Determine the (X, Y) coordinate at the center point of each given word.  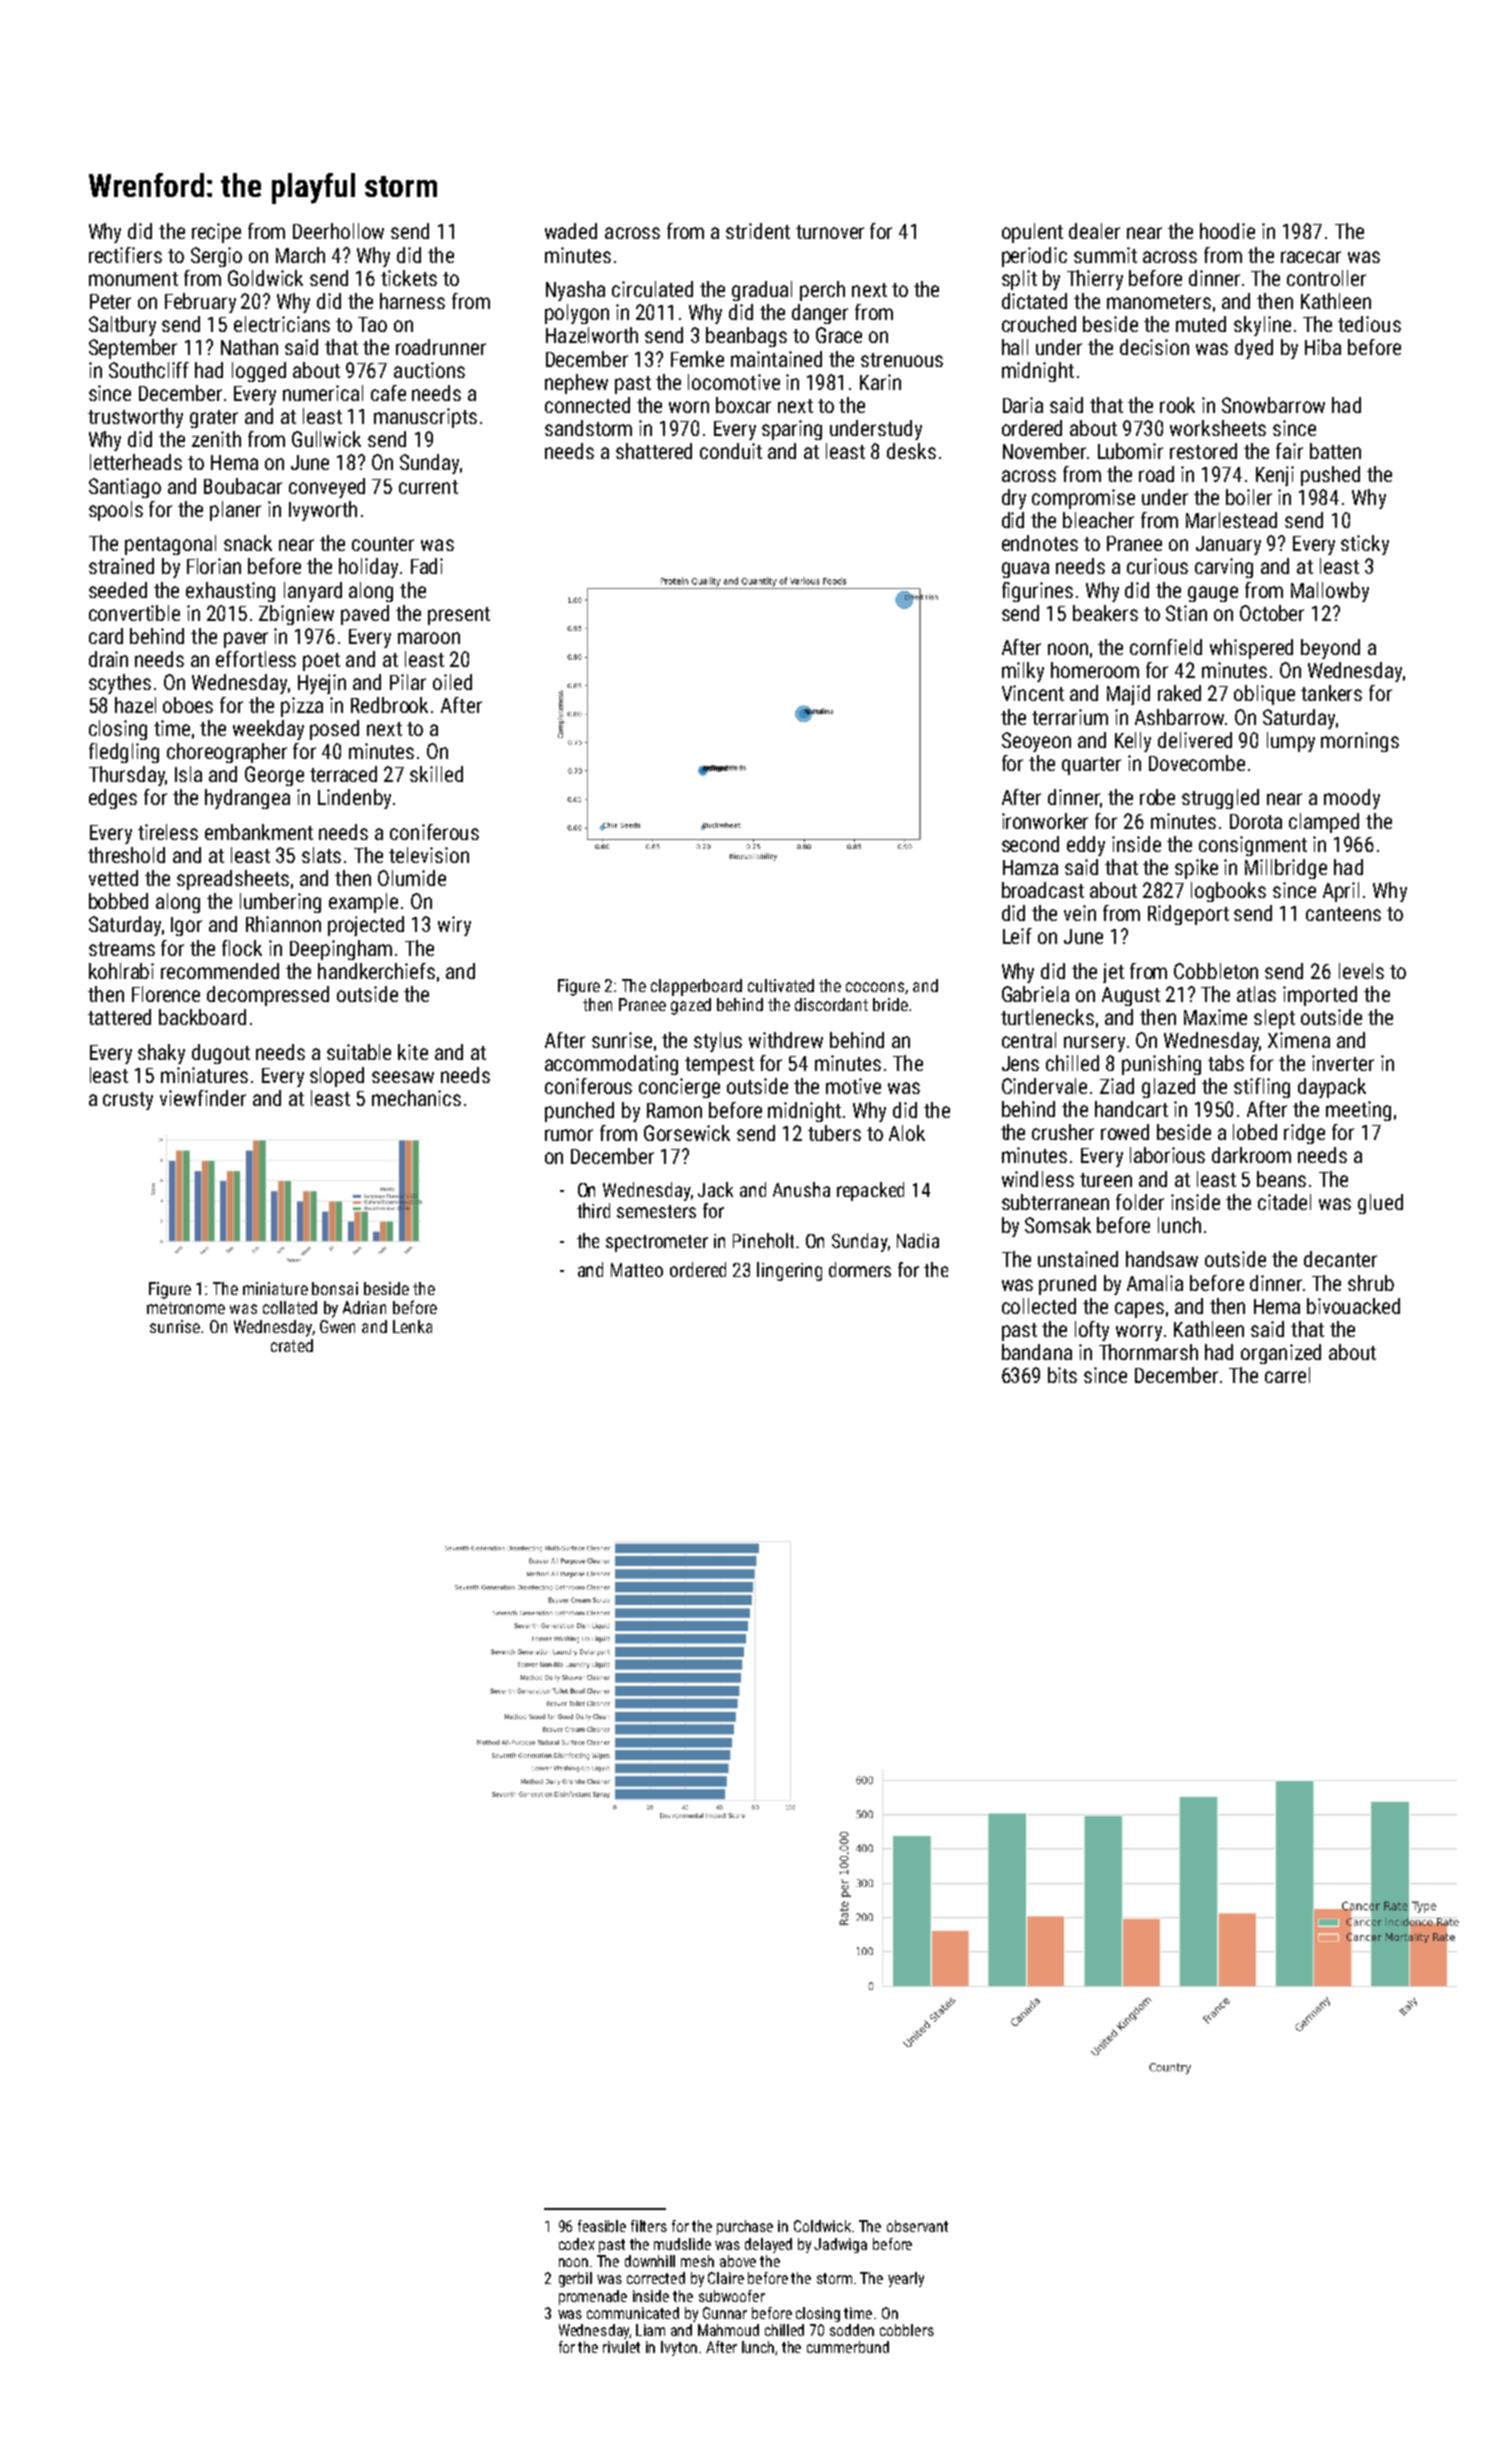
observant (917, 2226)
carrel (1287, 1375)
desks (911, 451)
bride (890, 1004)
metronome (186, 1308)
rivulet (621, 2347)
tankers (1331, 693)
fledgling (124, 753)
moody (1352, 799)
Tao (372, 324)
